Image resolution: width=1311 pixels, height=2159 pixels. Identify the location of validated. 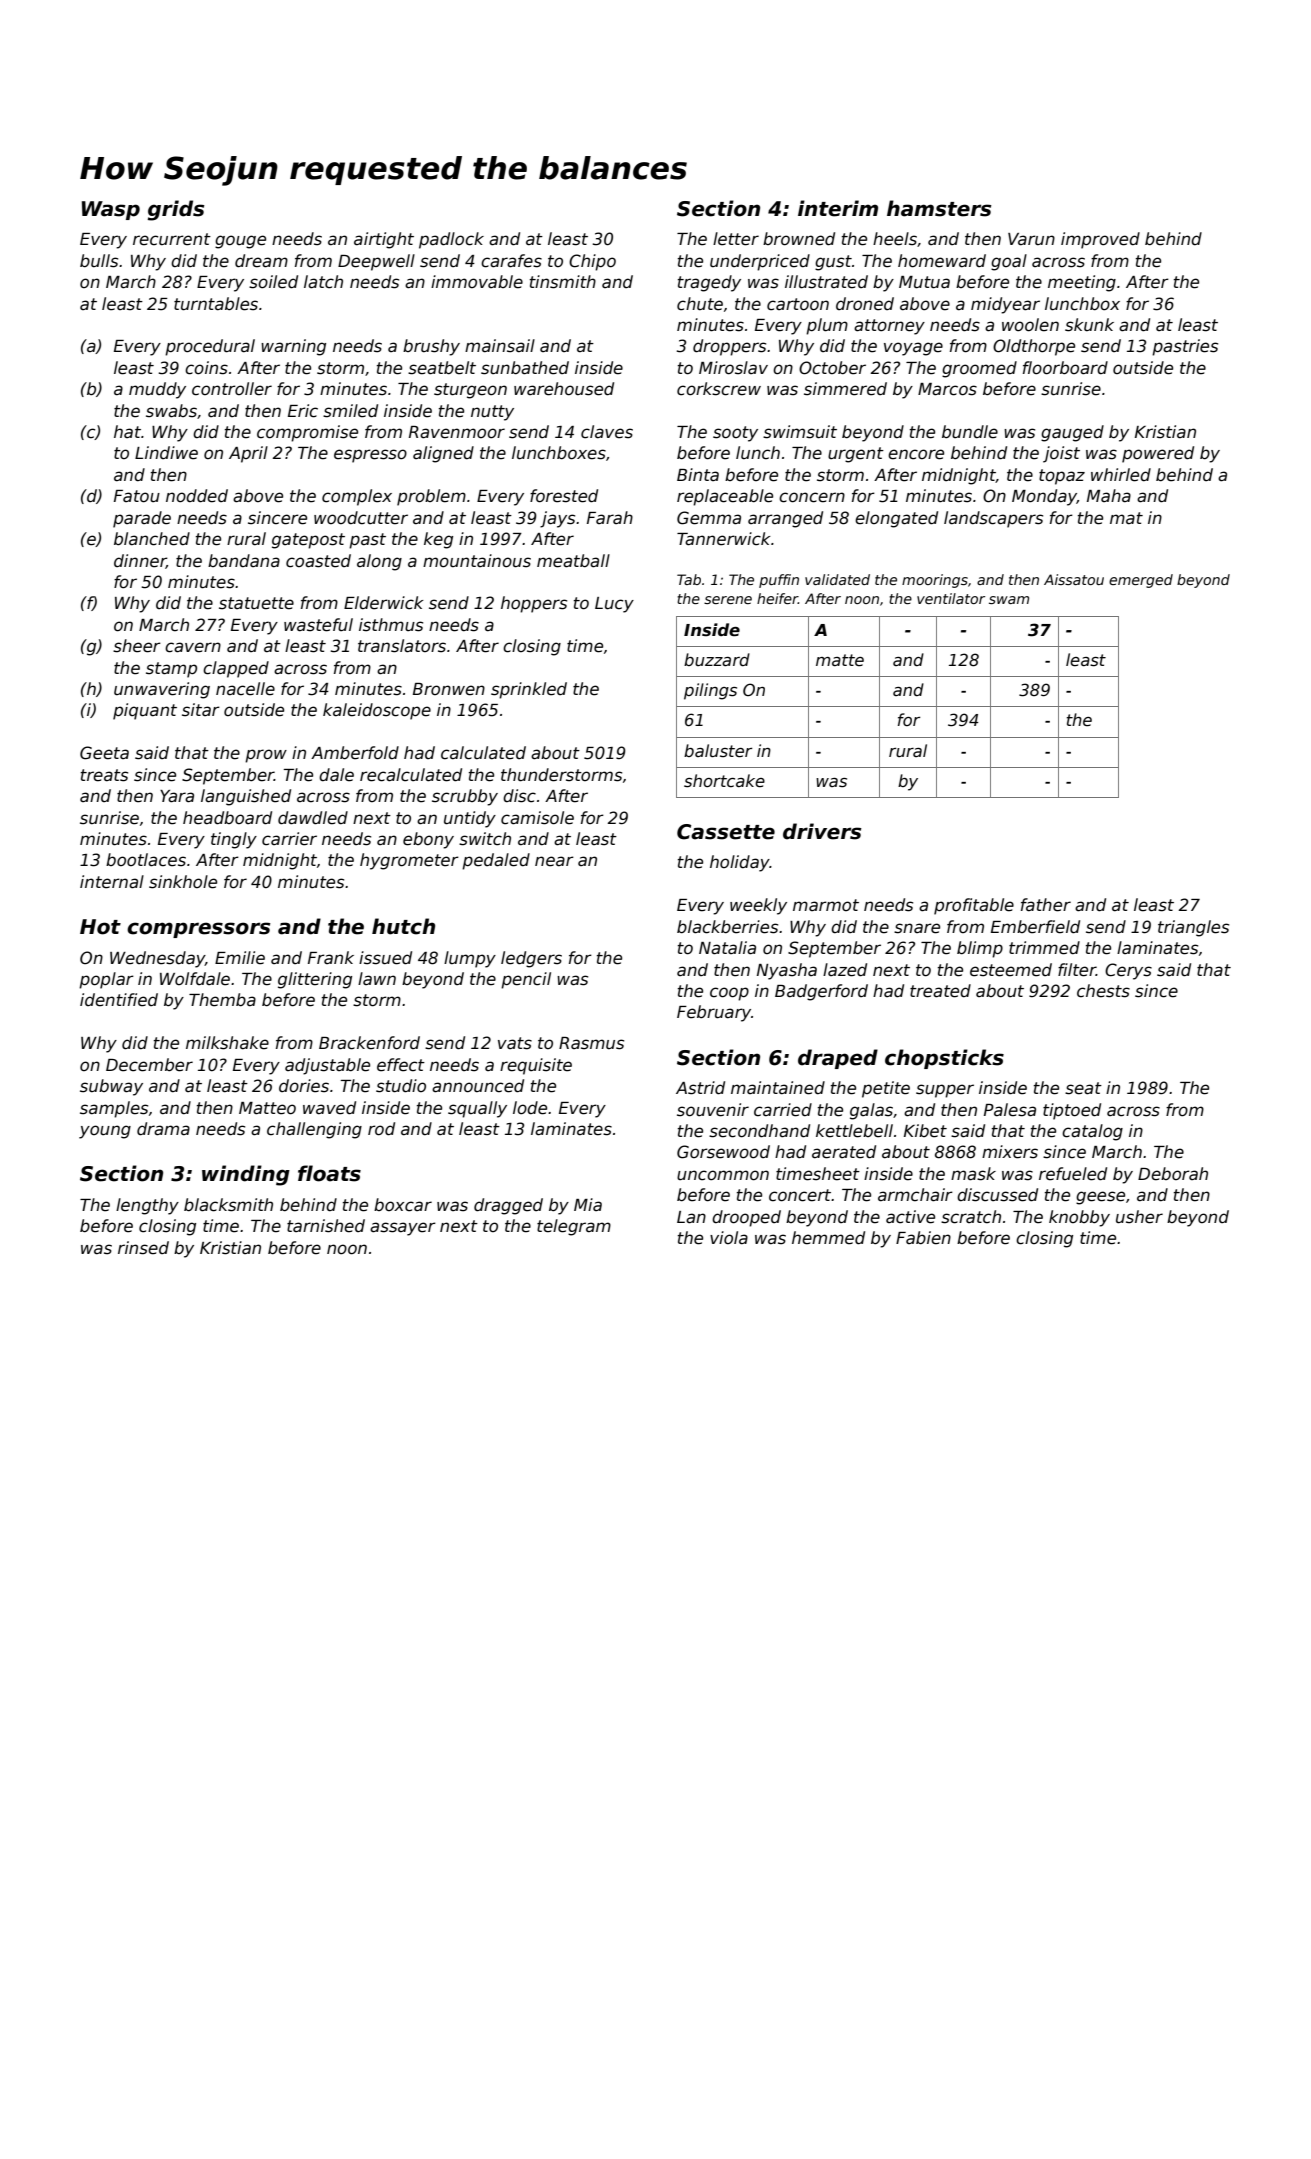
(837, 579).
